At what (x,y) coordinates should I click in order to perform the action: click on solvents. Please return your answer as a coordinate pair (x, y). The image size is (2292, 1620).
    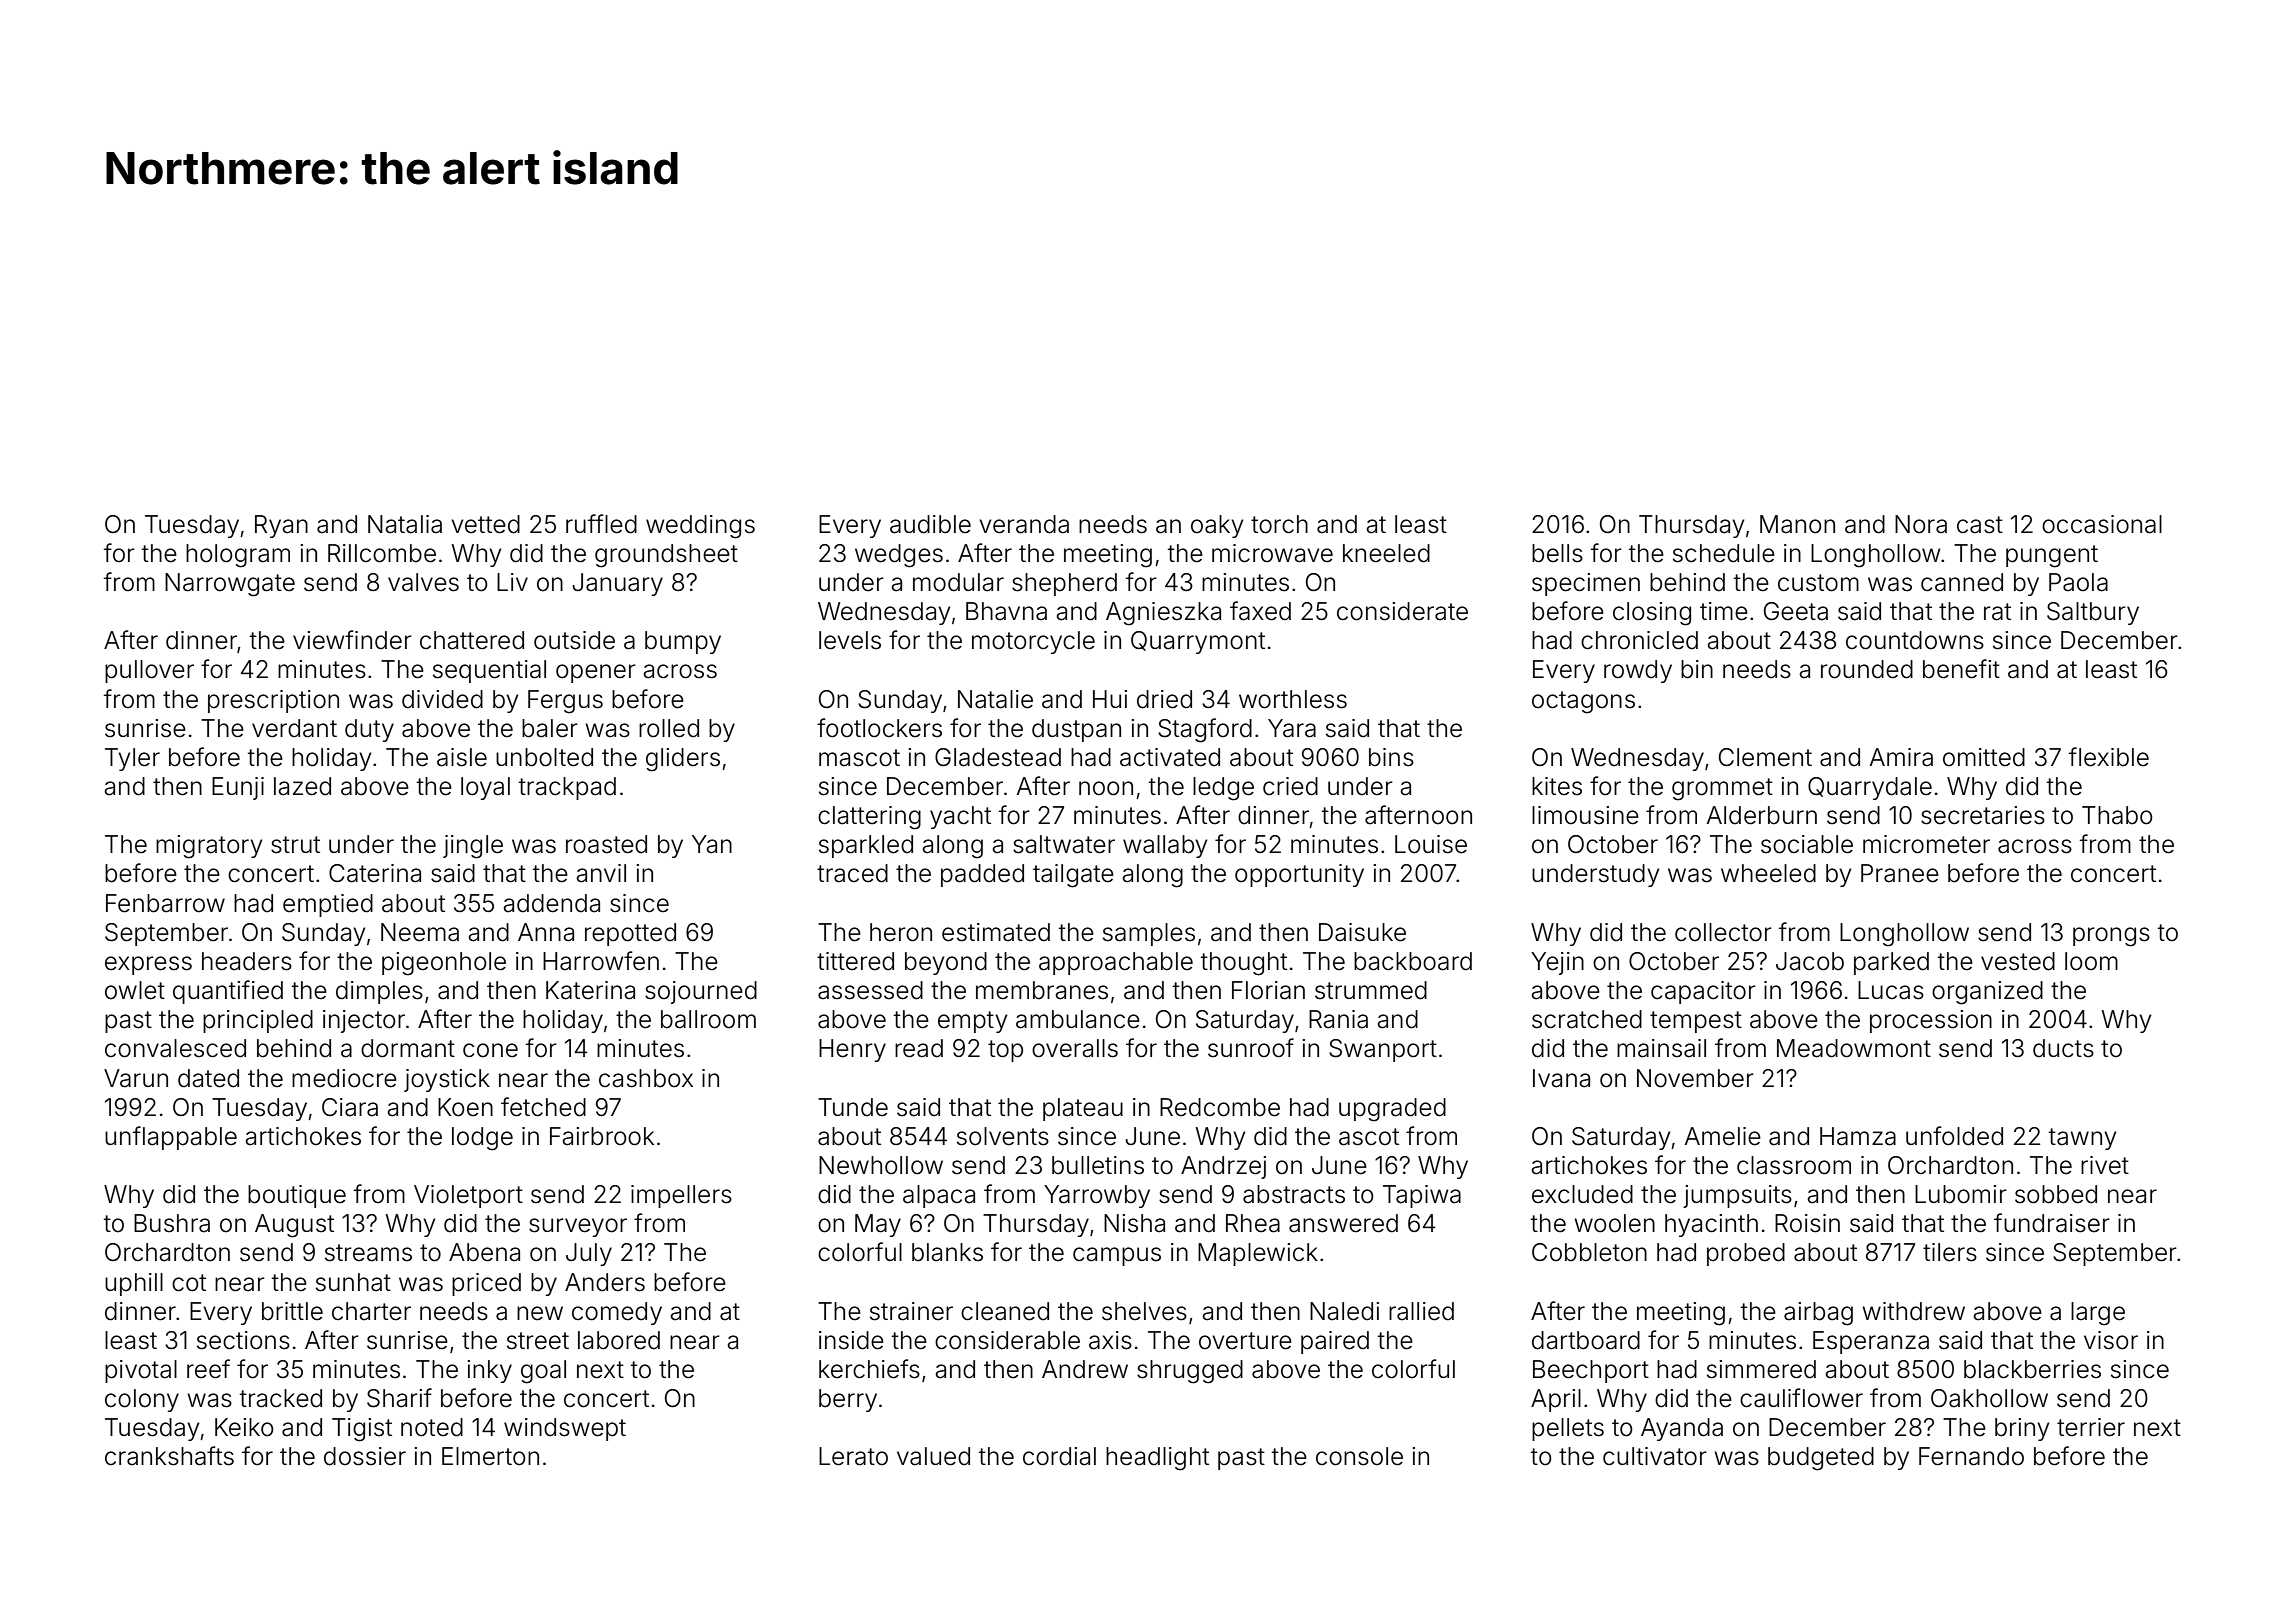
    Looking at the image, I should click on (1003, 1136).
